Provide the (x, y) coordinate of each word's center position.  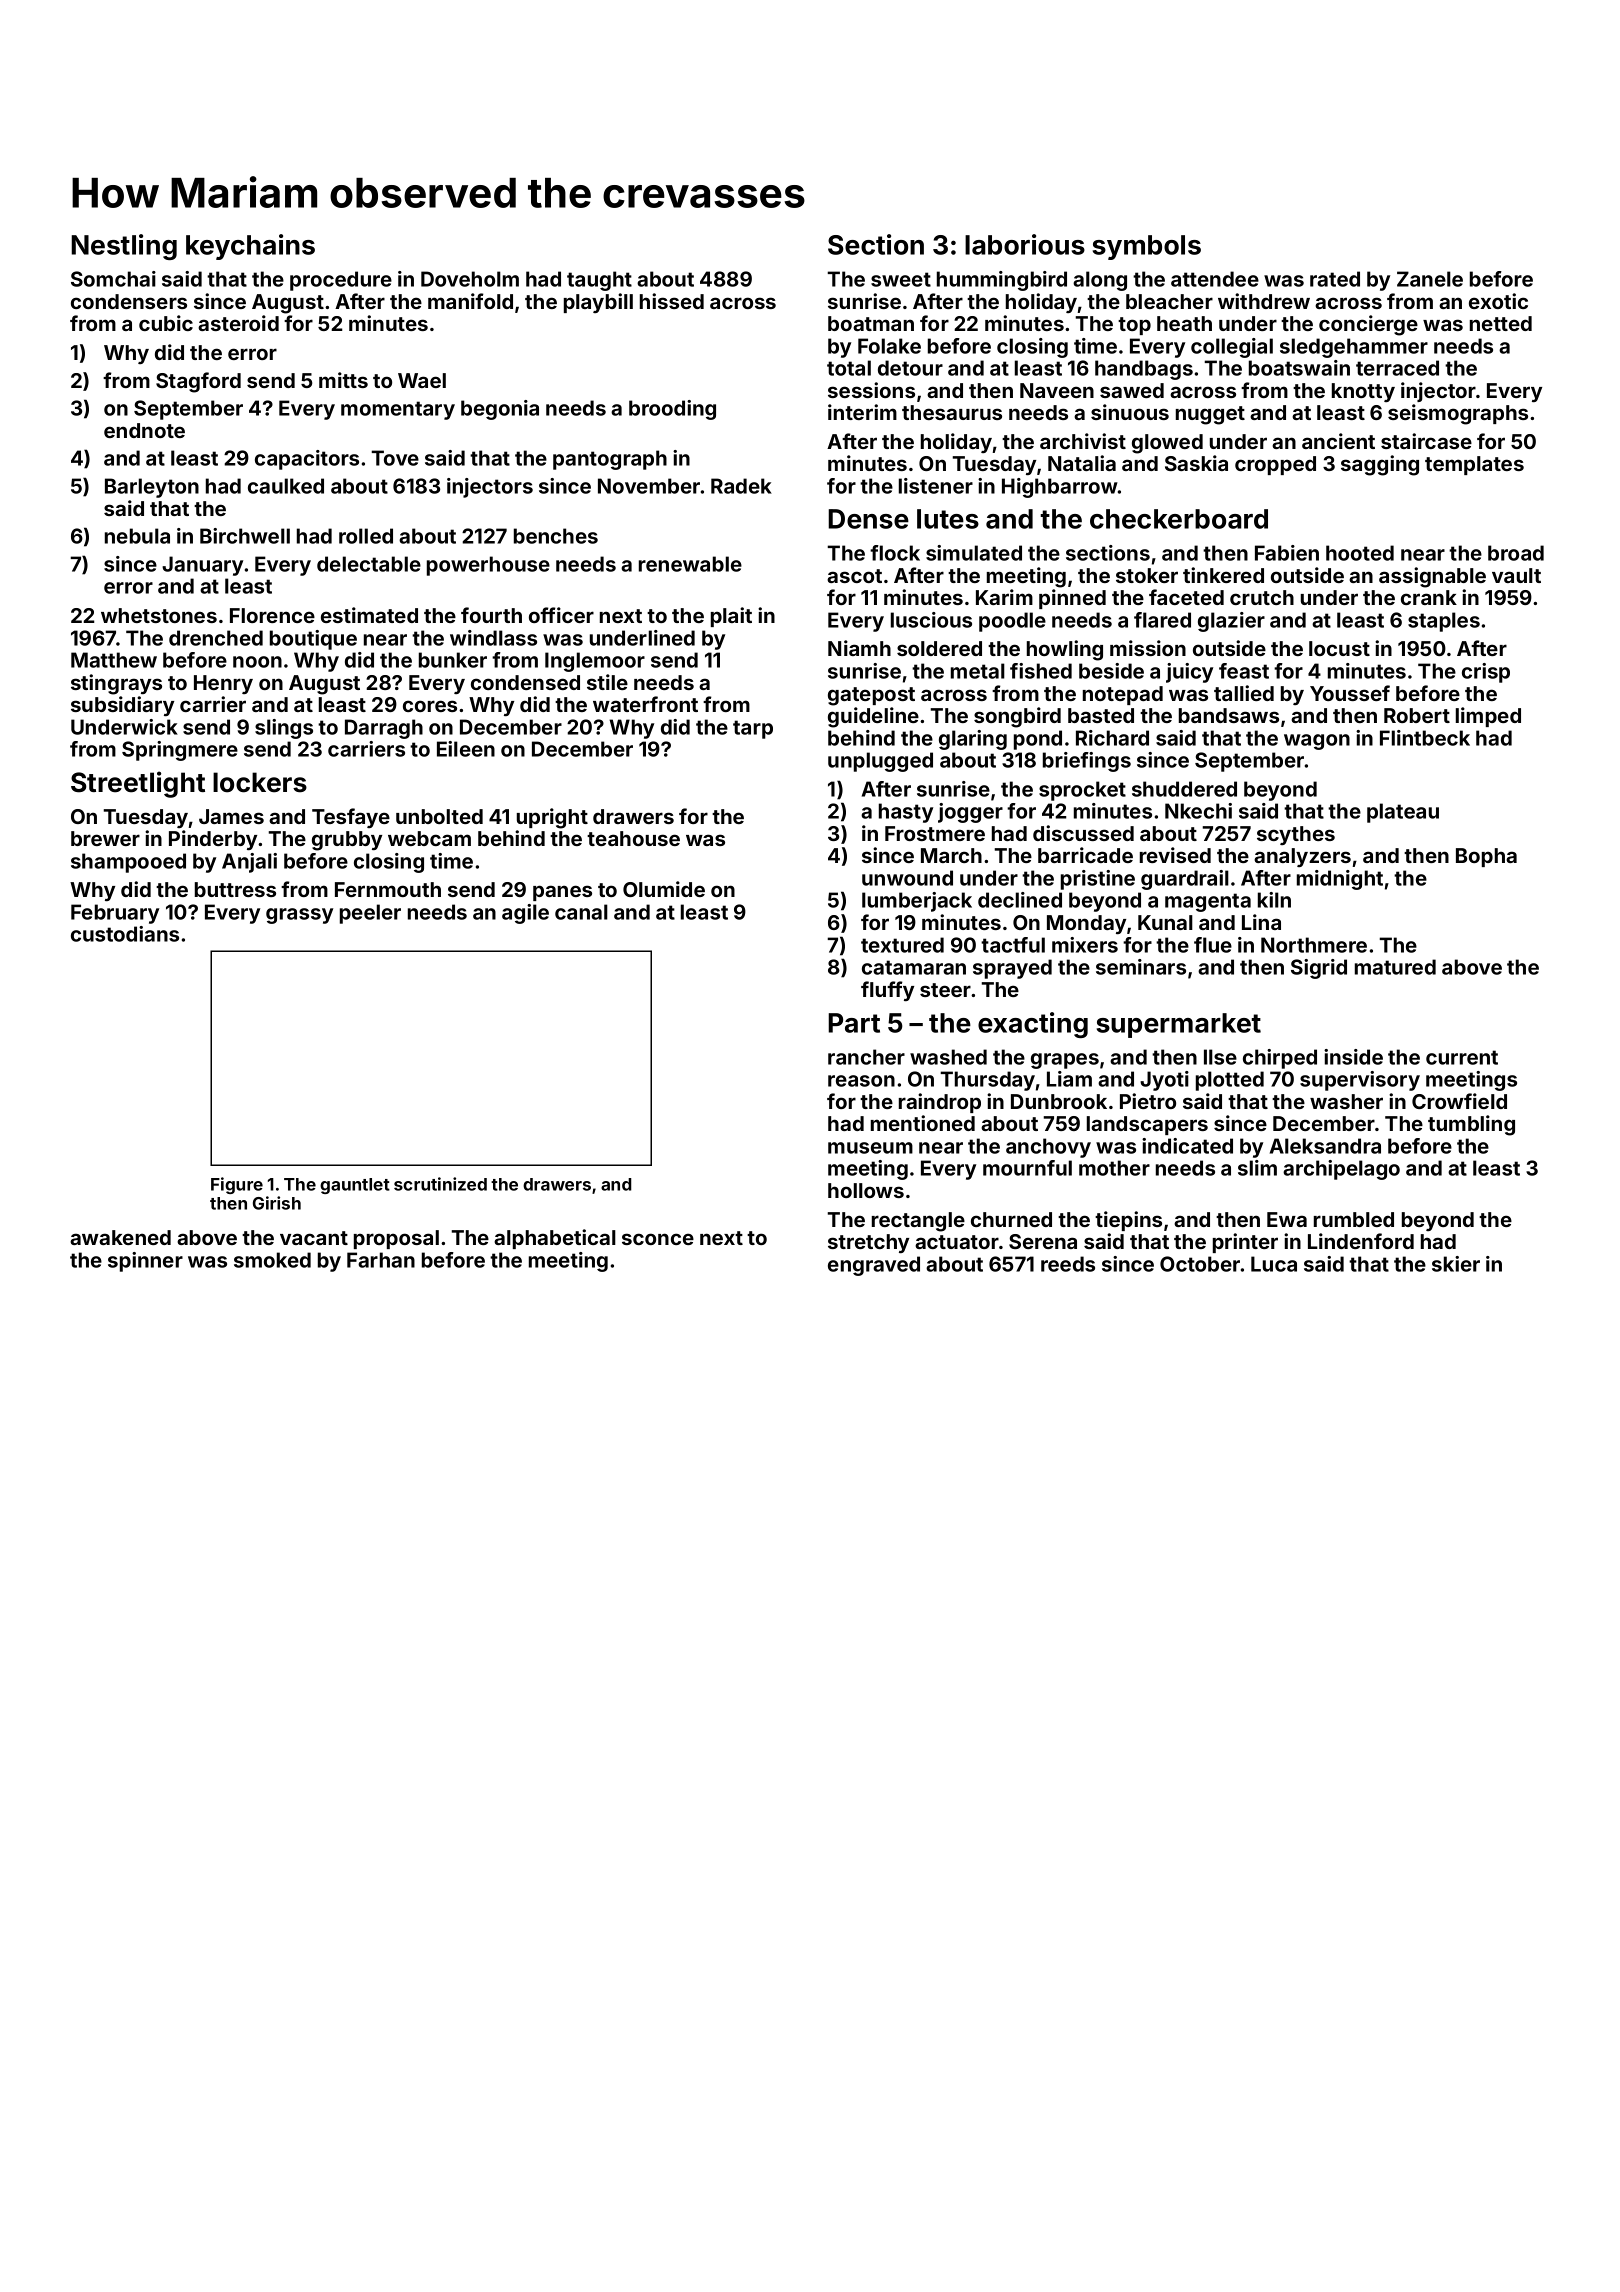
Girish (277, 1203)
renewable (690, 564)
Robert (1417, 715)
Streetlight (138, 784)
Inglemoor (595, 662)
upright (552, 818)
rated (1335, 279)
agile (525, 914)
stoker (1147, 575)
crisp (1486, 673)
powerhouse (488, 566)
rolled (366, 536)
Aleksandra (1325, 1146)
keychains (250, 247)
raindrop (940, 1103)
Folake (889, 346)
